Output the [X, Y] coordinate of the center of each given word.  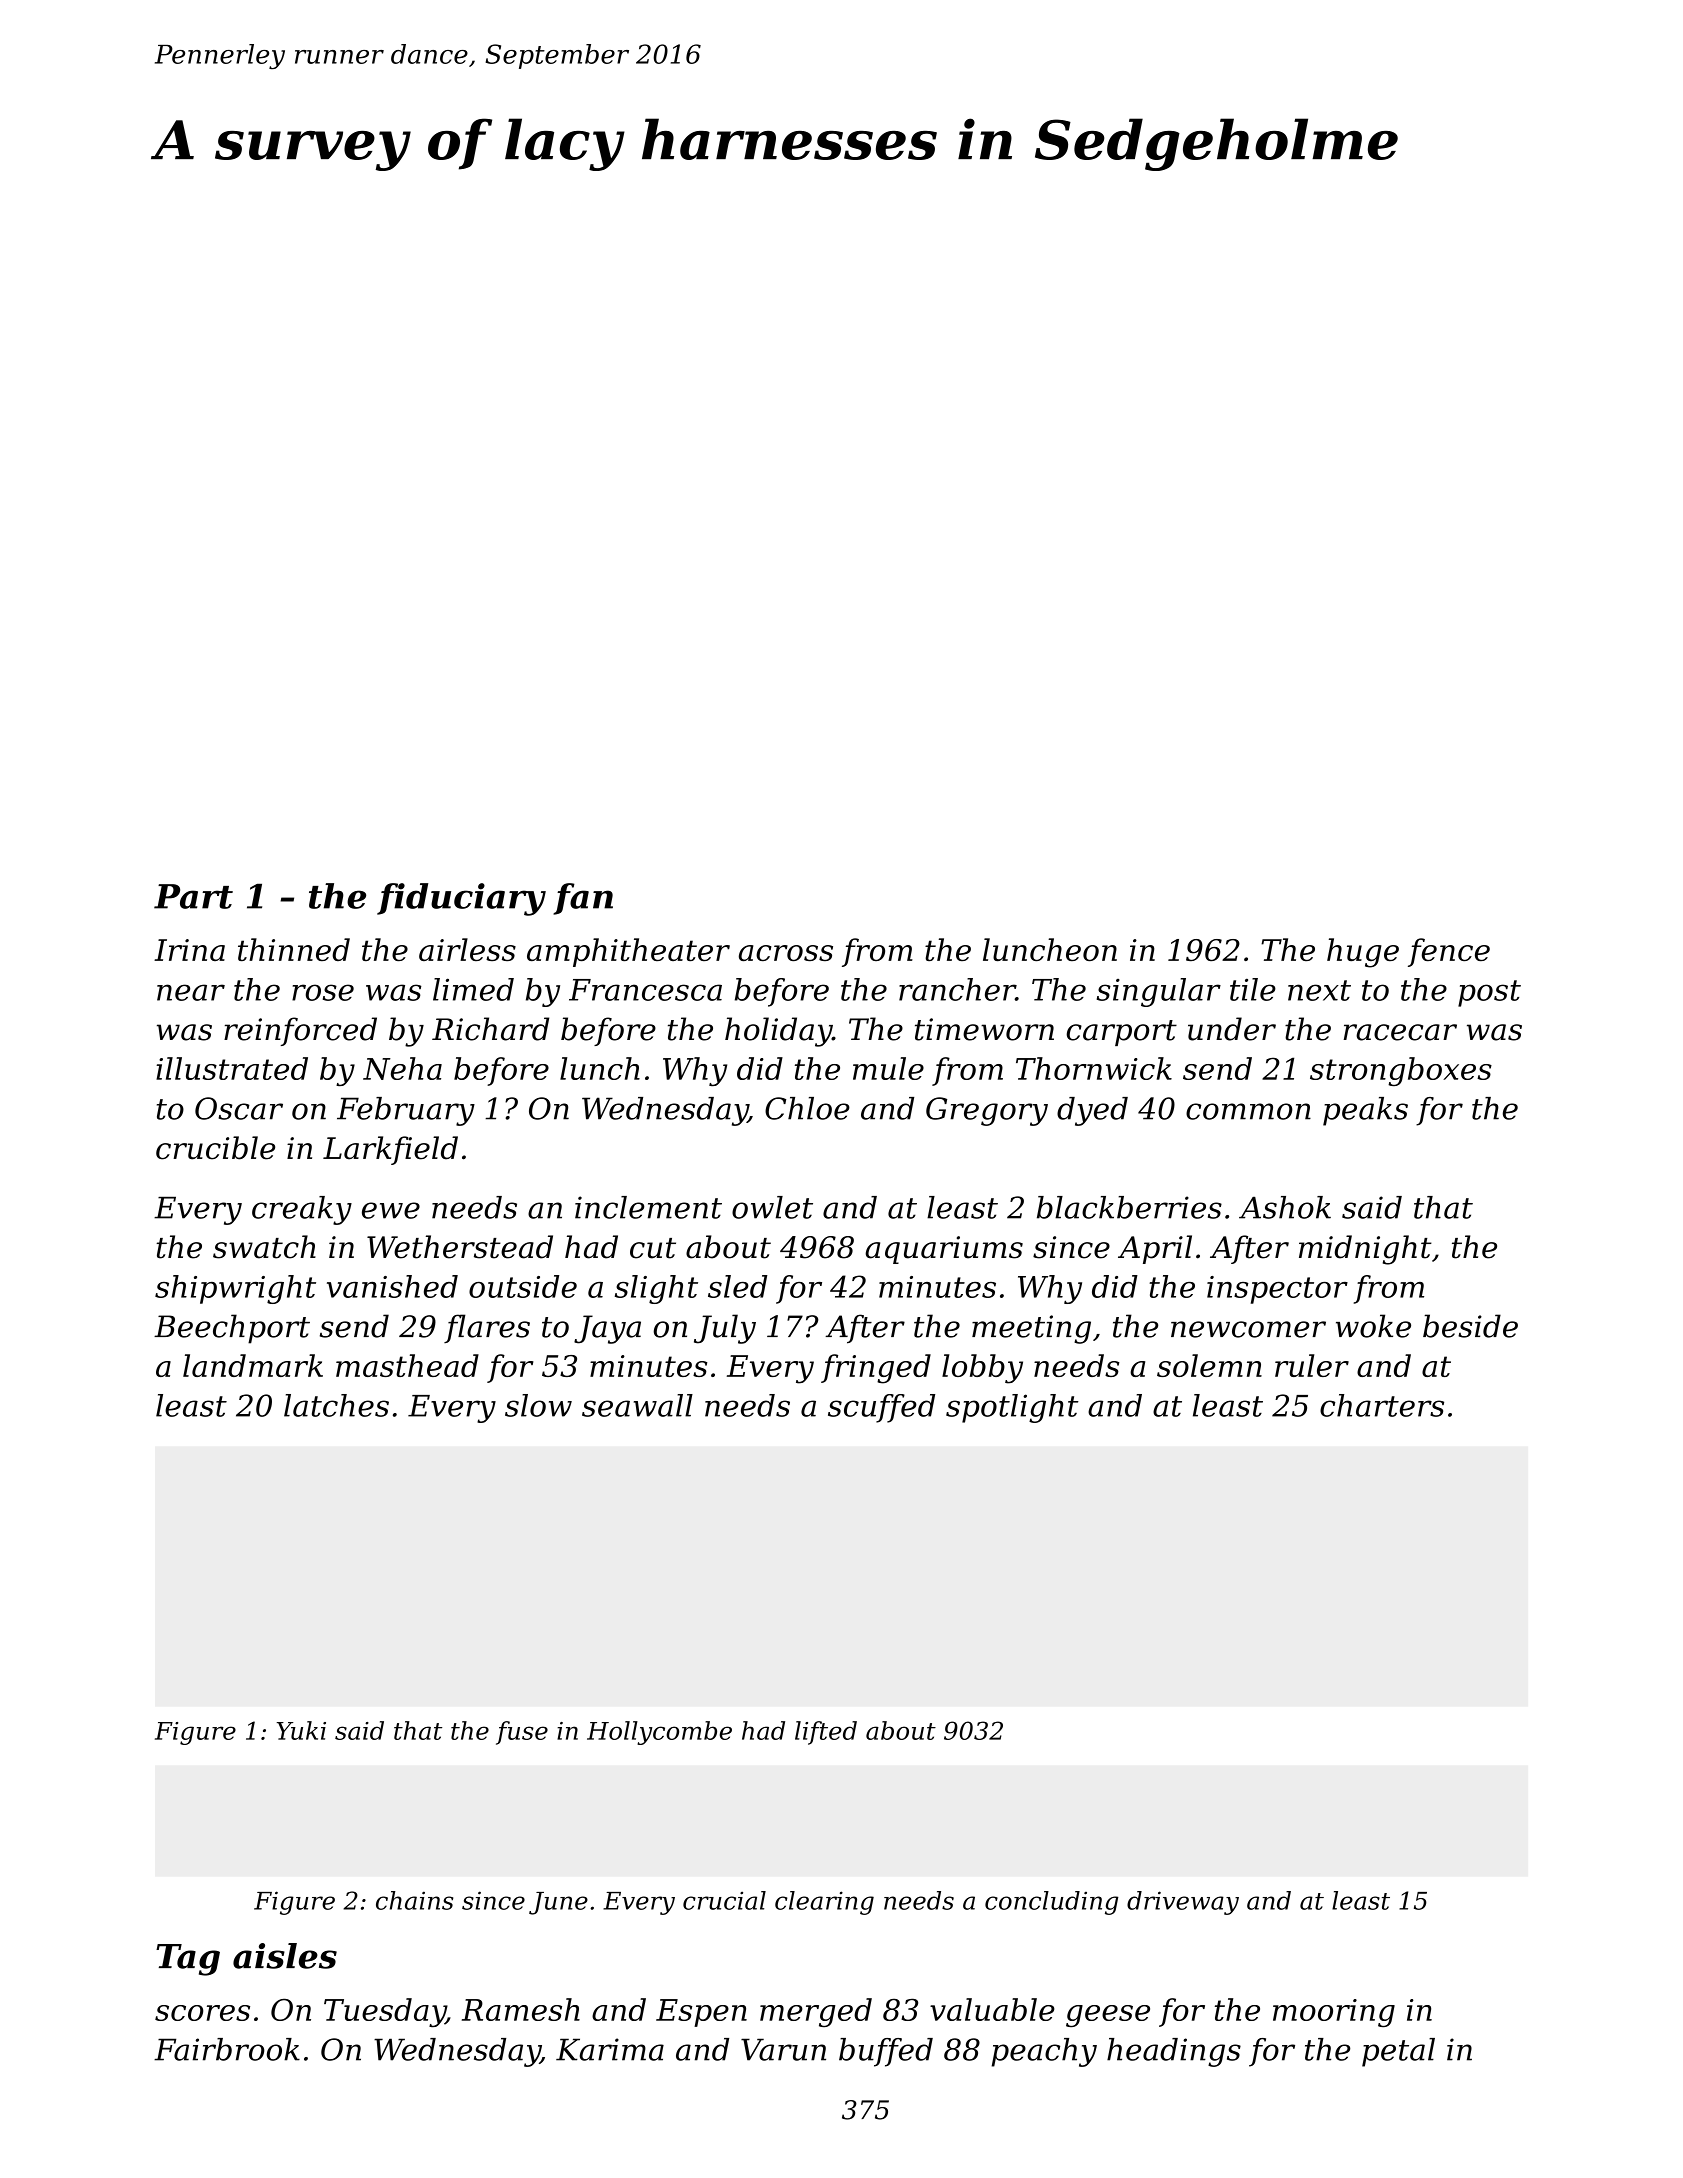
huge [1363, 953]
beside [1470, 1326]
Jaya [607, 1329]
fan [583, 899]
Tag [188, 1960]
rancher [957, 989]
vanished [392, 1286]
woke [1373, 1326]
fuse [522, 1733]
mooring [1334, 2013]
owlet [772, 1207]
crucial [724, 1900]
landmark [253, 1365]
